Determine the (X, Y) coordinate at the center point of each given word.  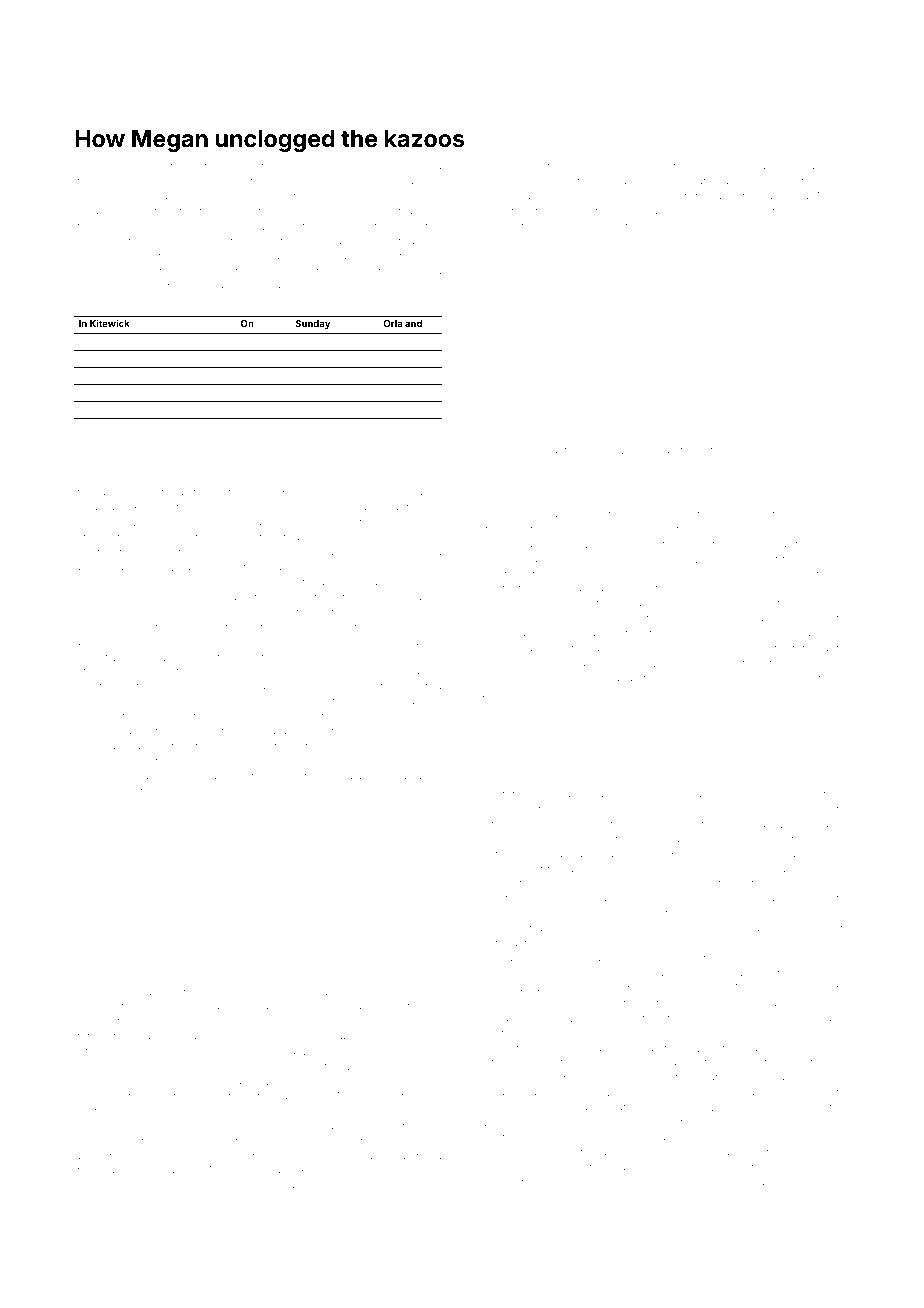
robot (188, 1185)
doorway (791, 1184)
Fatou (555, 272)
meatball (380, 1185)
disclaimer (126, 166)
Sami (730, 313)
